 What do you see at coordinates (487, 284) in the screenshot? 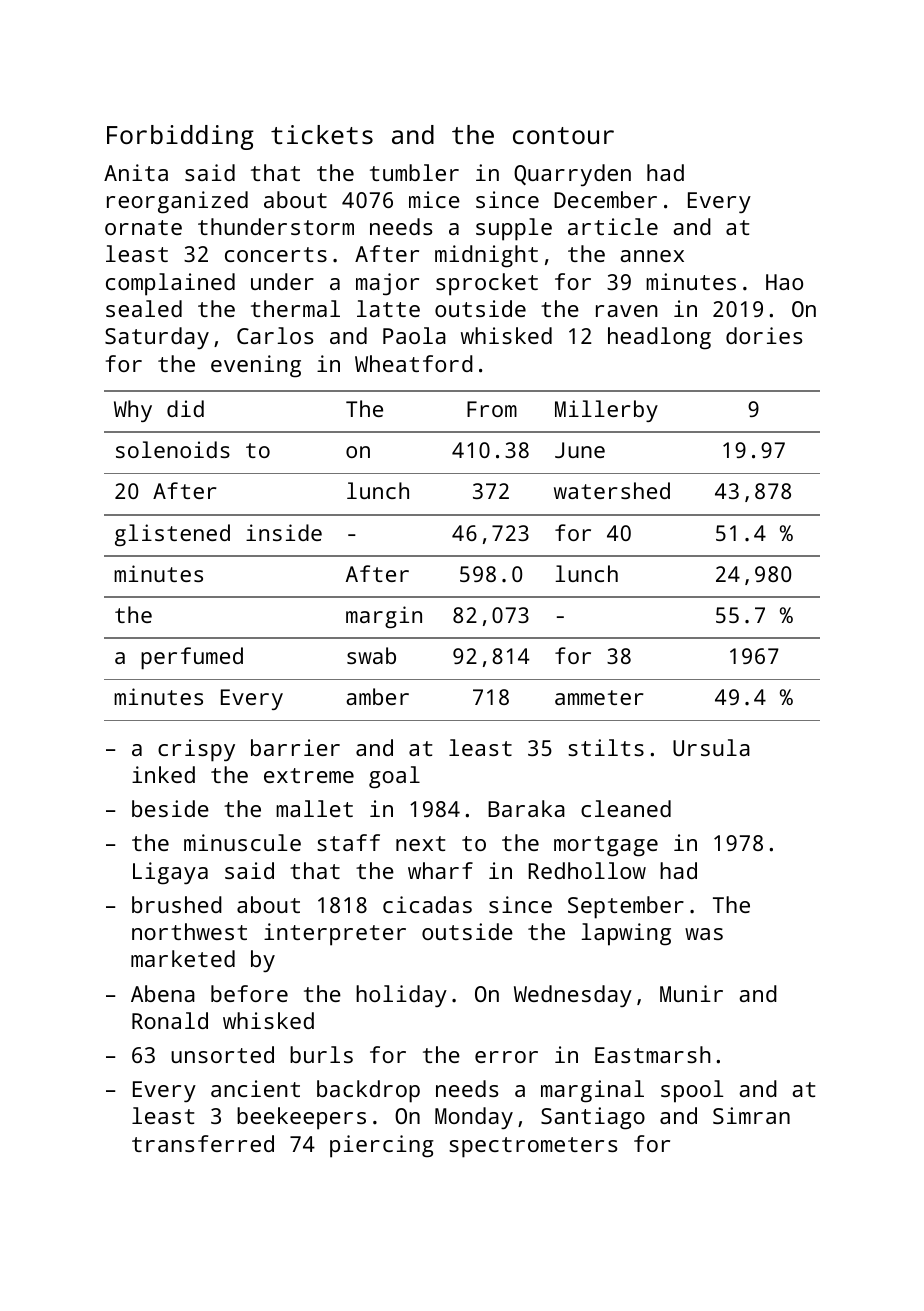
I see `sprocket` at bounding box center [487, 284].
